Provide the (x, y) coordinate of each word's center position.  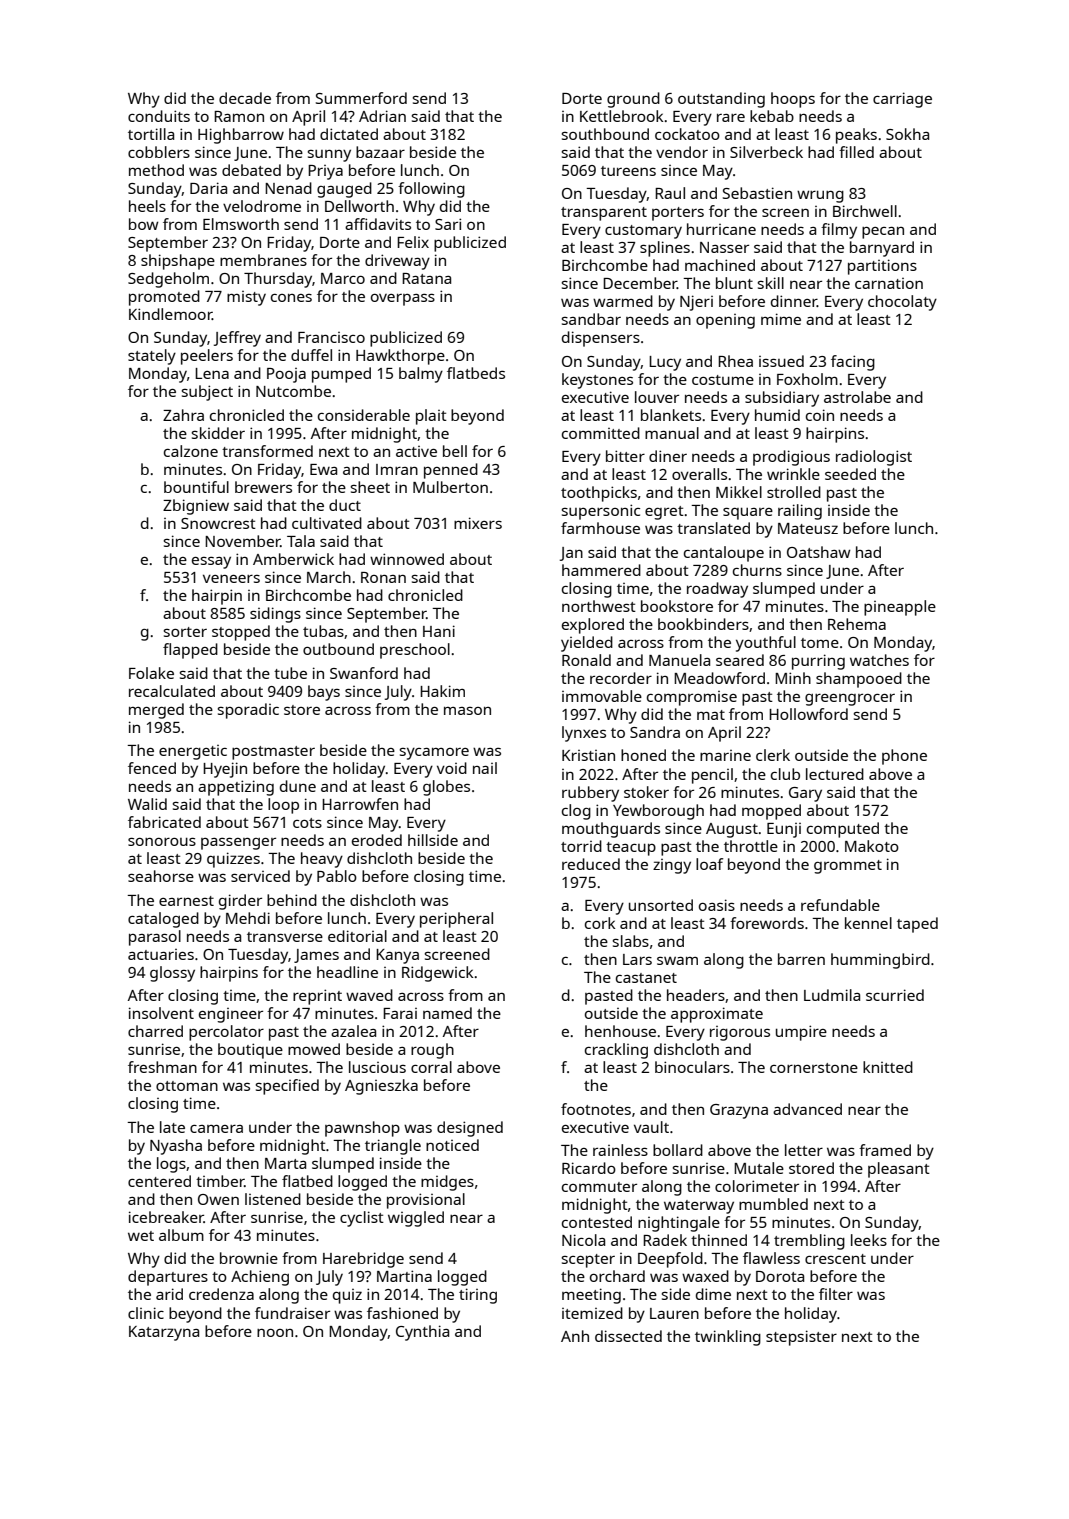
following (431, 190)
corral (431, 1067)
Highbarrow (241, 136)
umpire (801, 1033)
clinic (146, 1313)
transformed (267, 451)
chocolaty (902, 303)
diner (668, 456)
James (316, 956)
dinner (794, 301)
